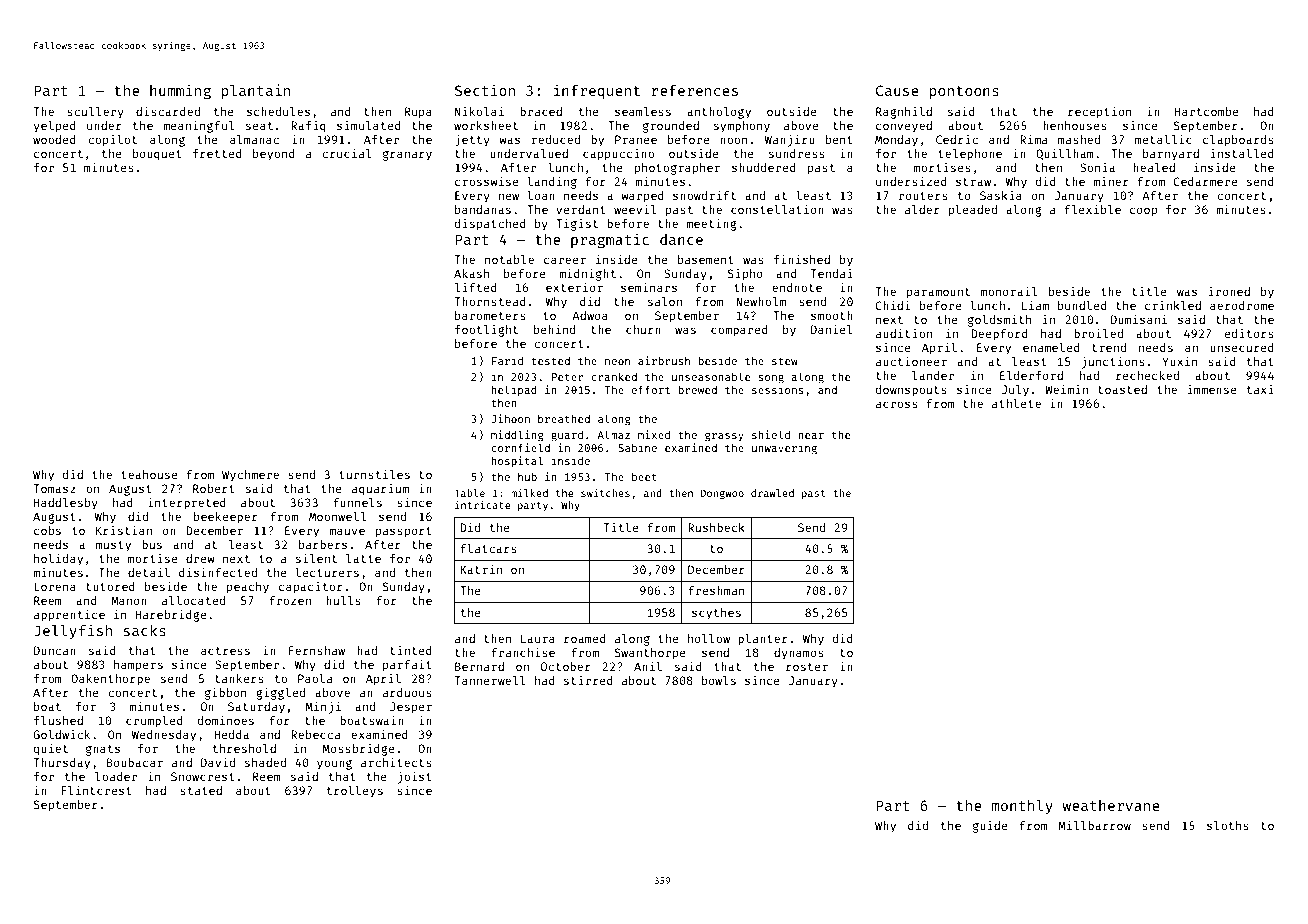  What do you see at coordinates (807, 667) in the image?
I see `roster` at bounding box center [807, 667].
